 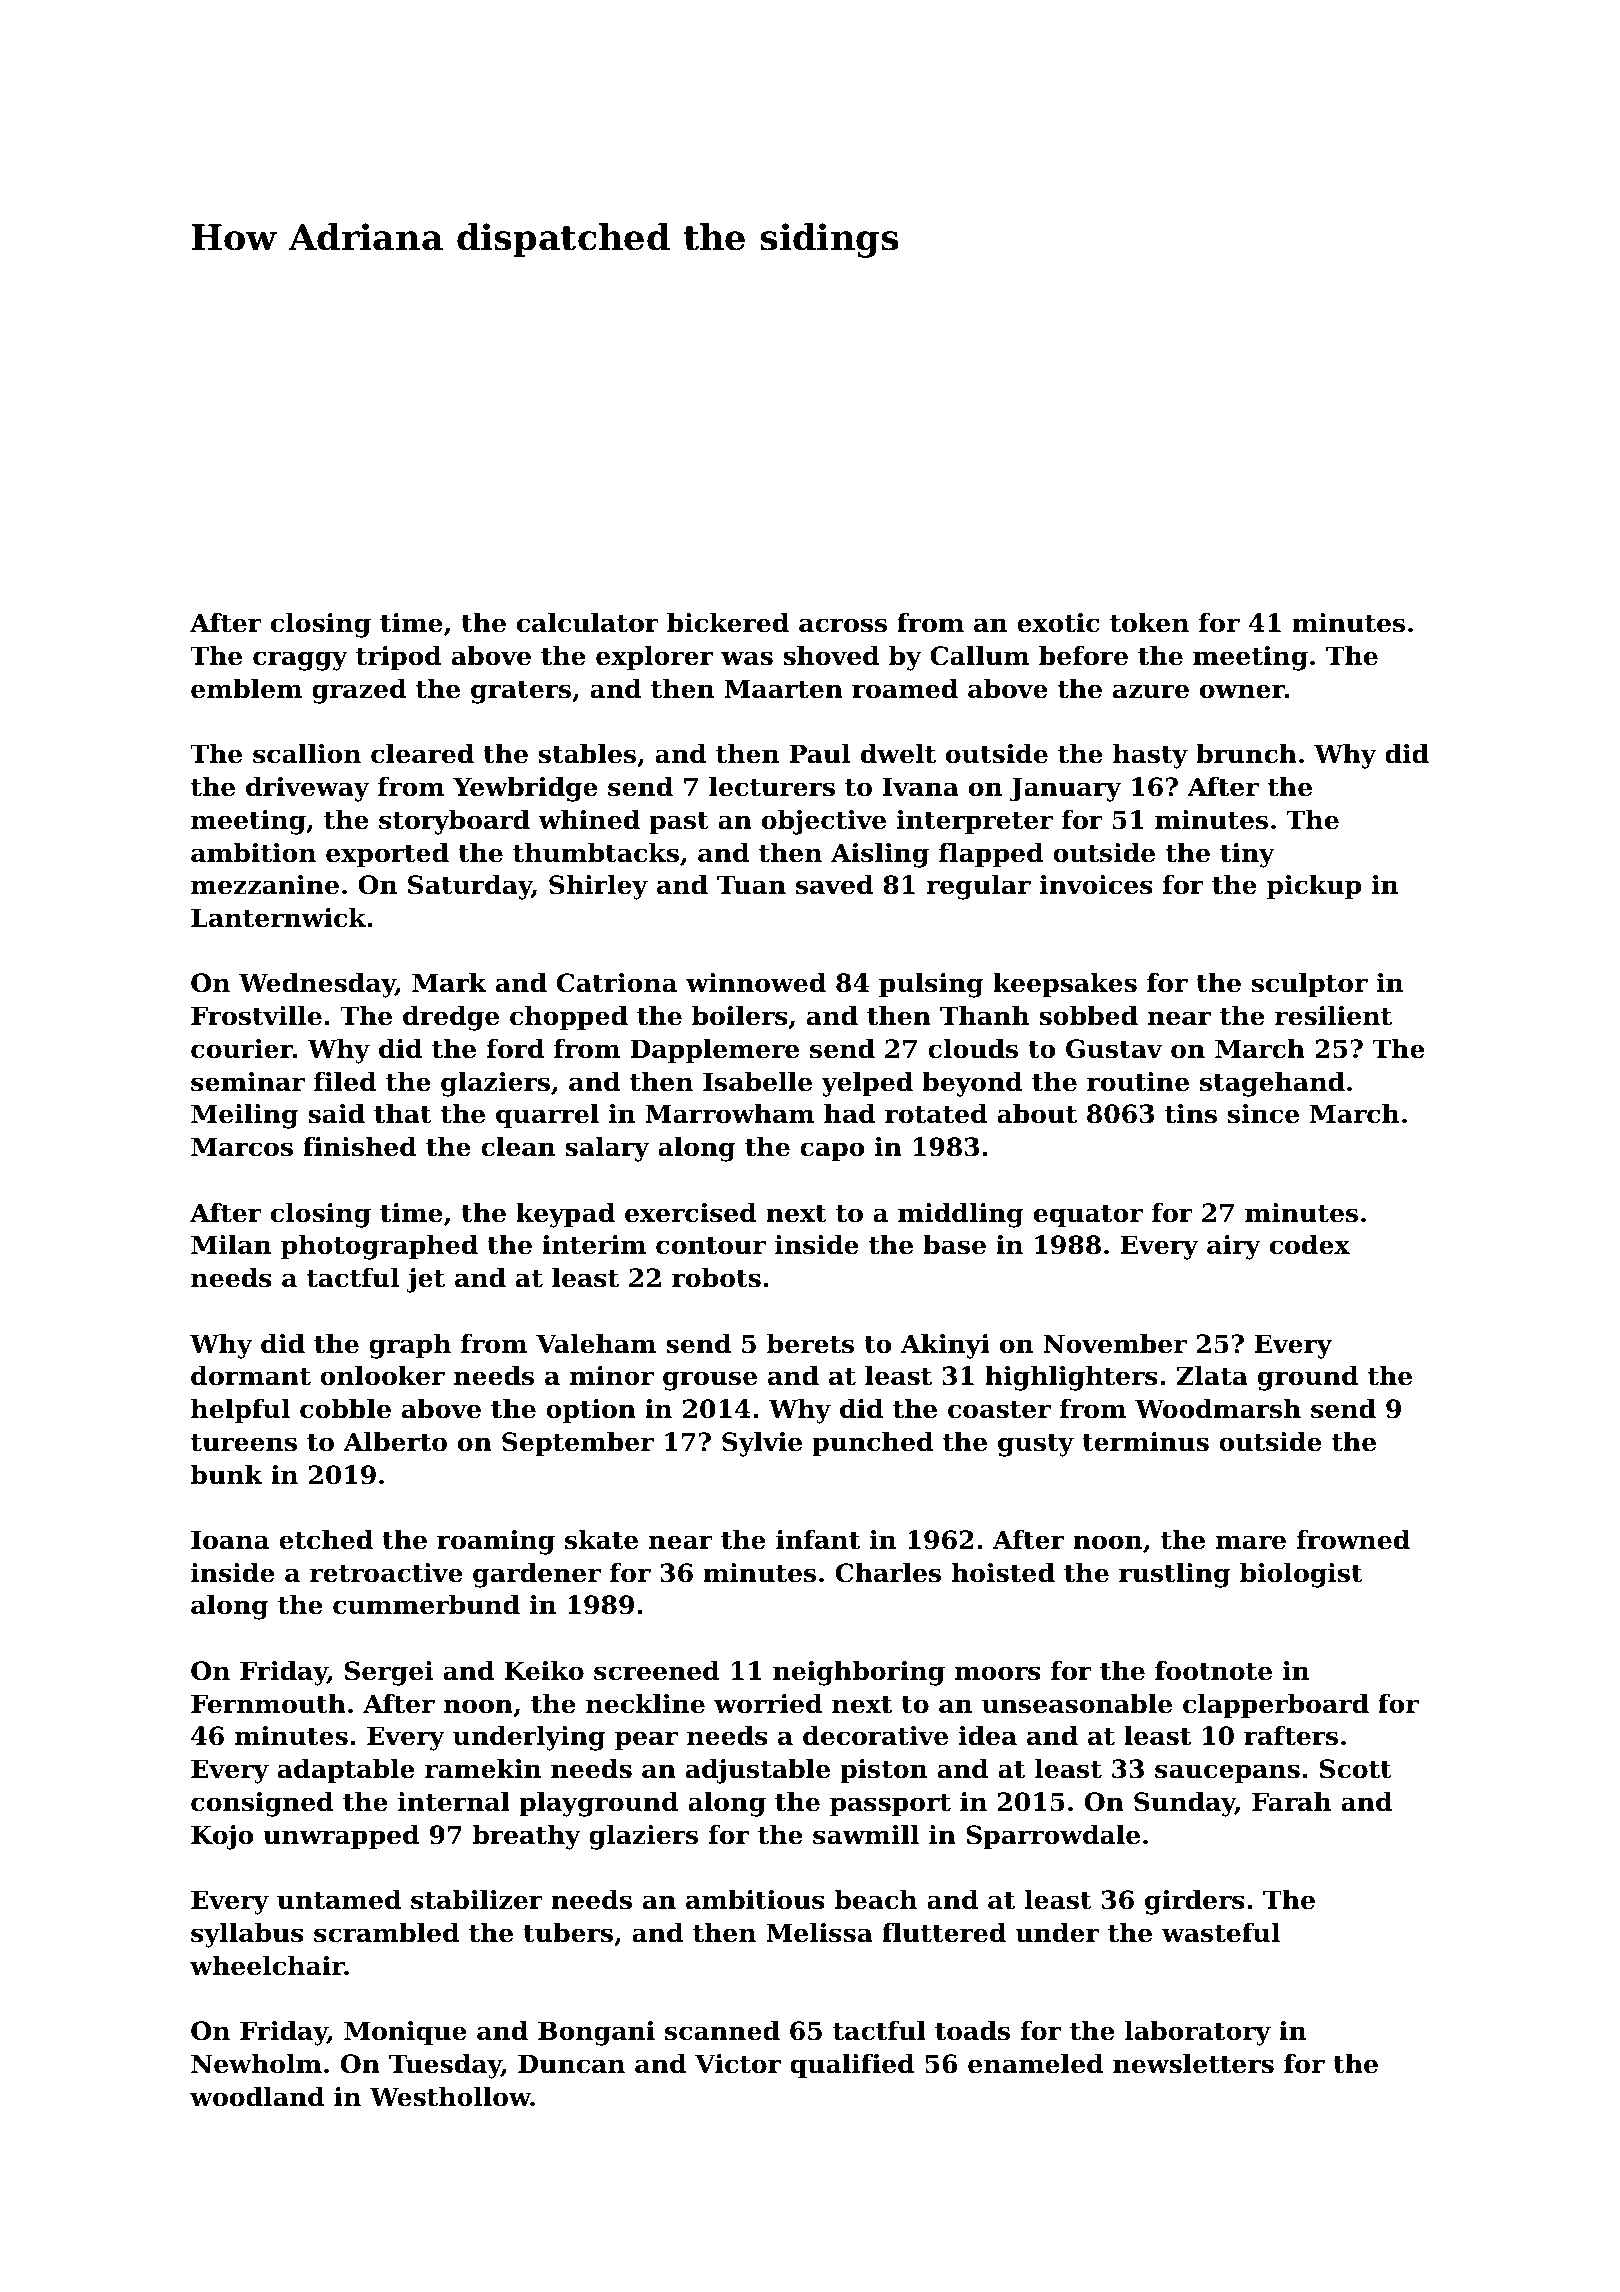 I want to click on Mark, so click(x=449, y=983).
